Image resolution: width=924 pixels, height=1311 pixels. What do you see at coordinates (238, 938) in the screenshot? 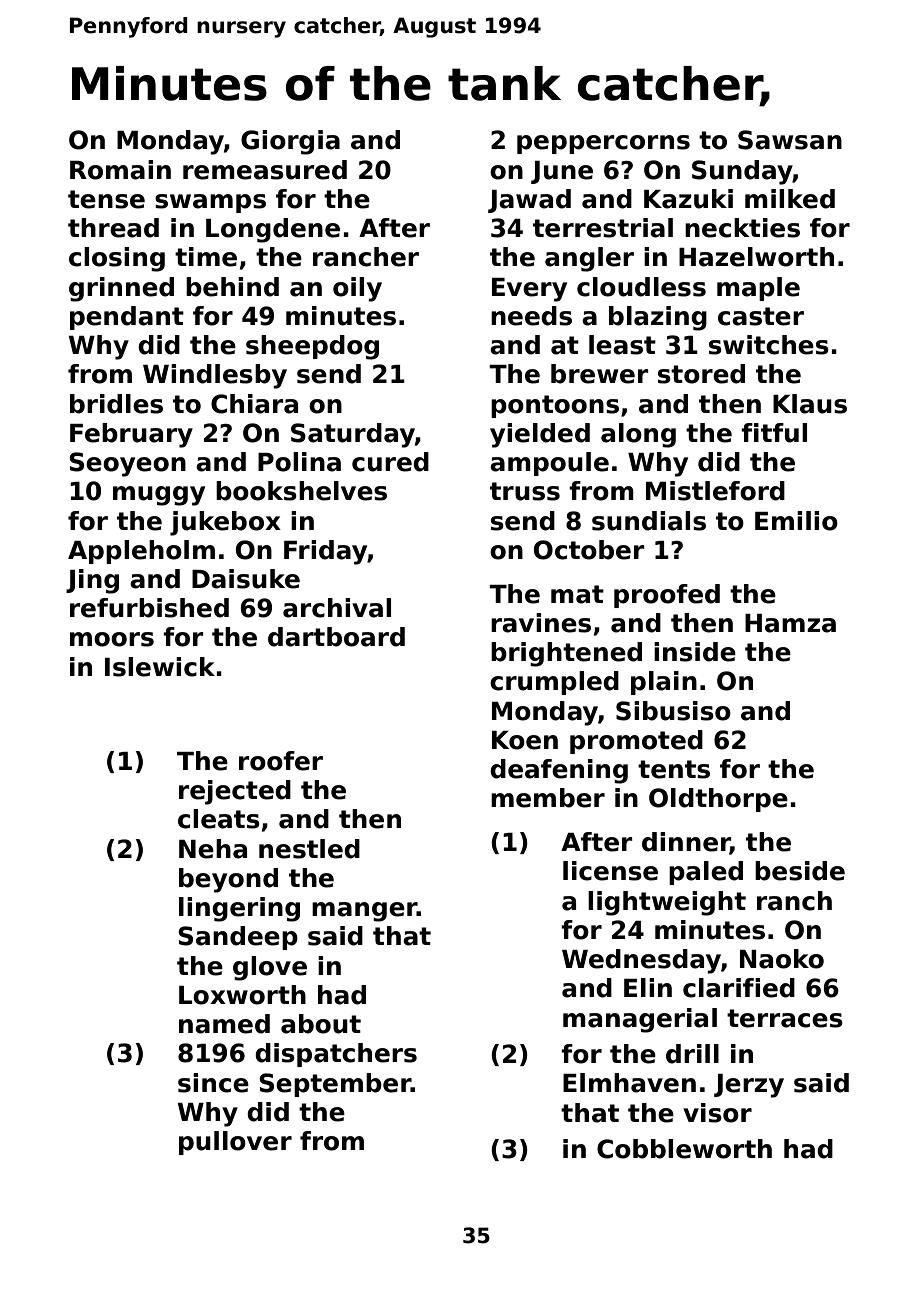
I see `Sandeep` at bounding box center [238, 938].
